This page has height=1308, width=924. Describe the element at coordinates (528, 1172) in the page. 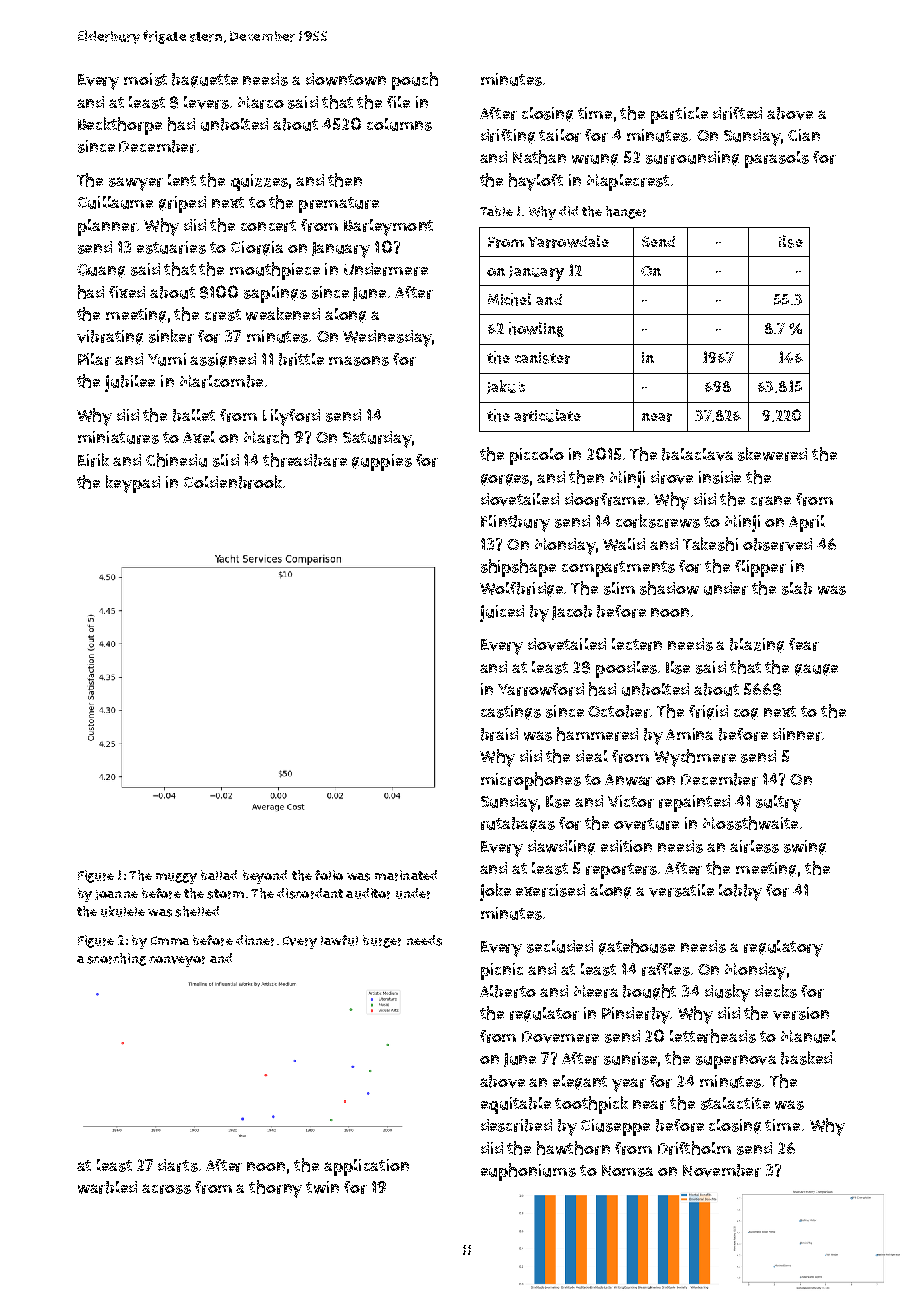

I see `euphoniums` at that location.
